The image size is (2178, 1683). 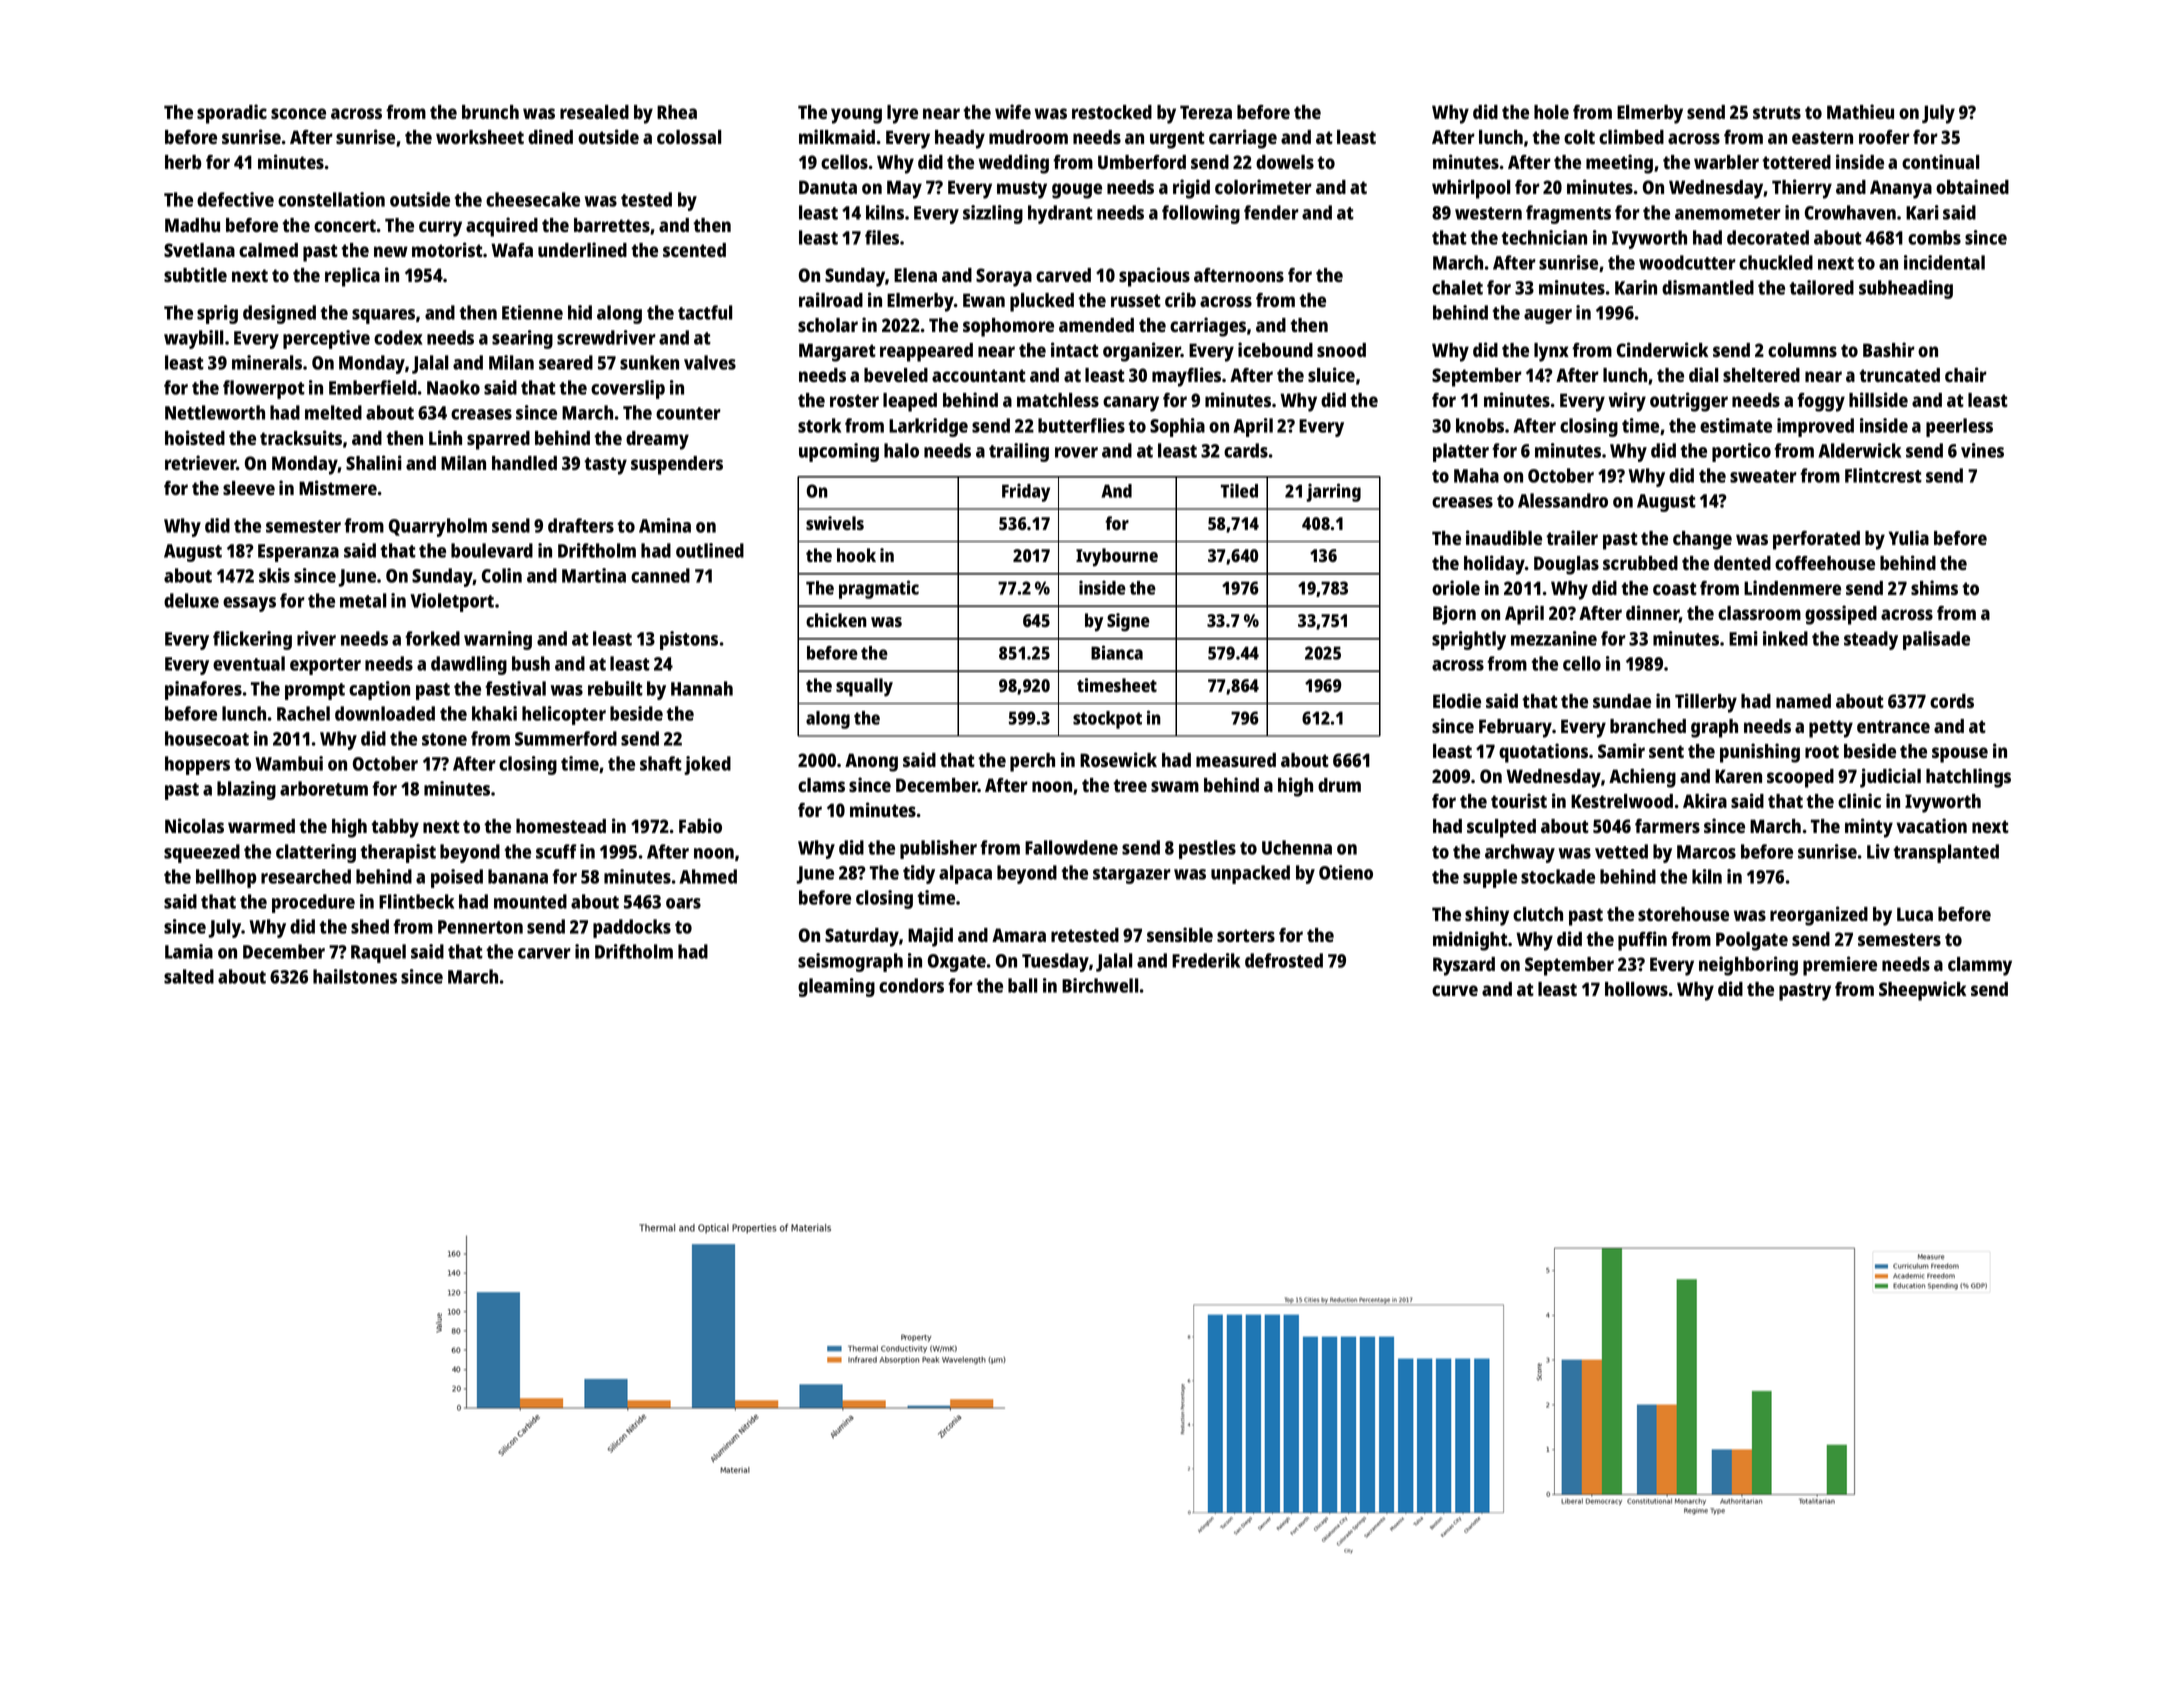 What do you see at coordinates (1471, 189) in the screenshot?
I see `whirlpool` at bounding box center [1471, 189].
